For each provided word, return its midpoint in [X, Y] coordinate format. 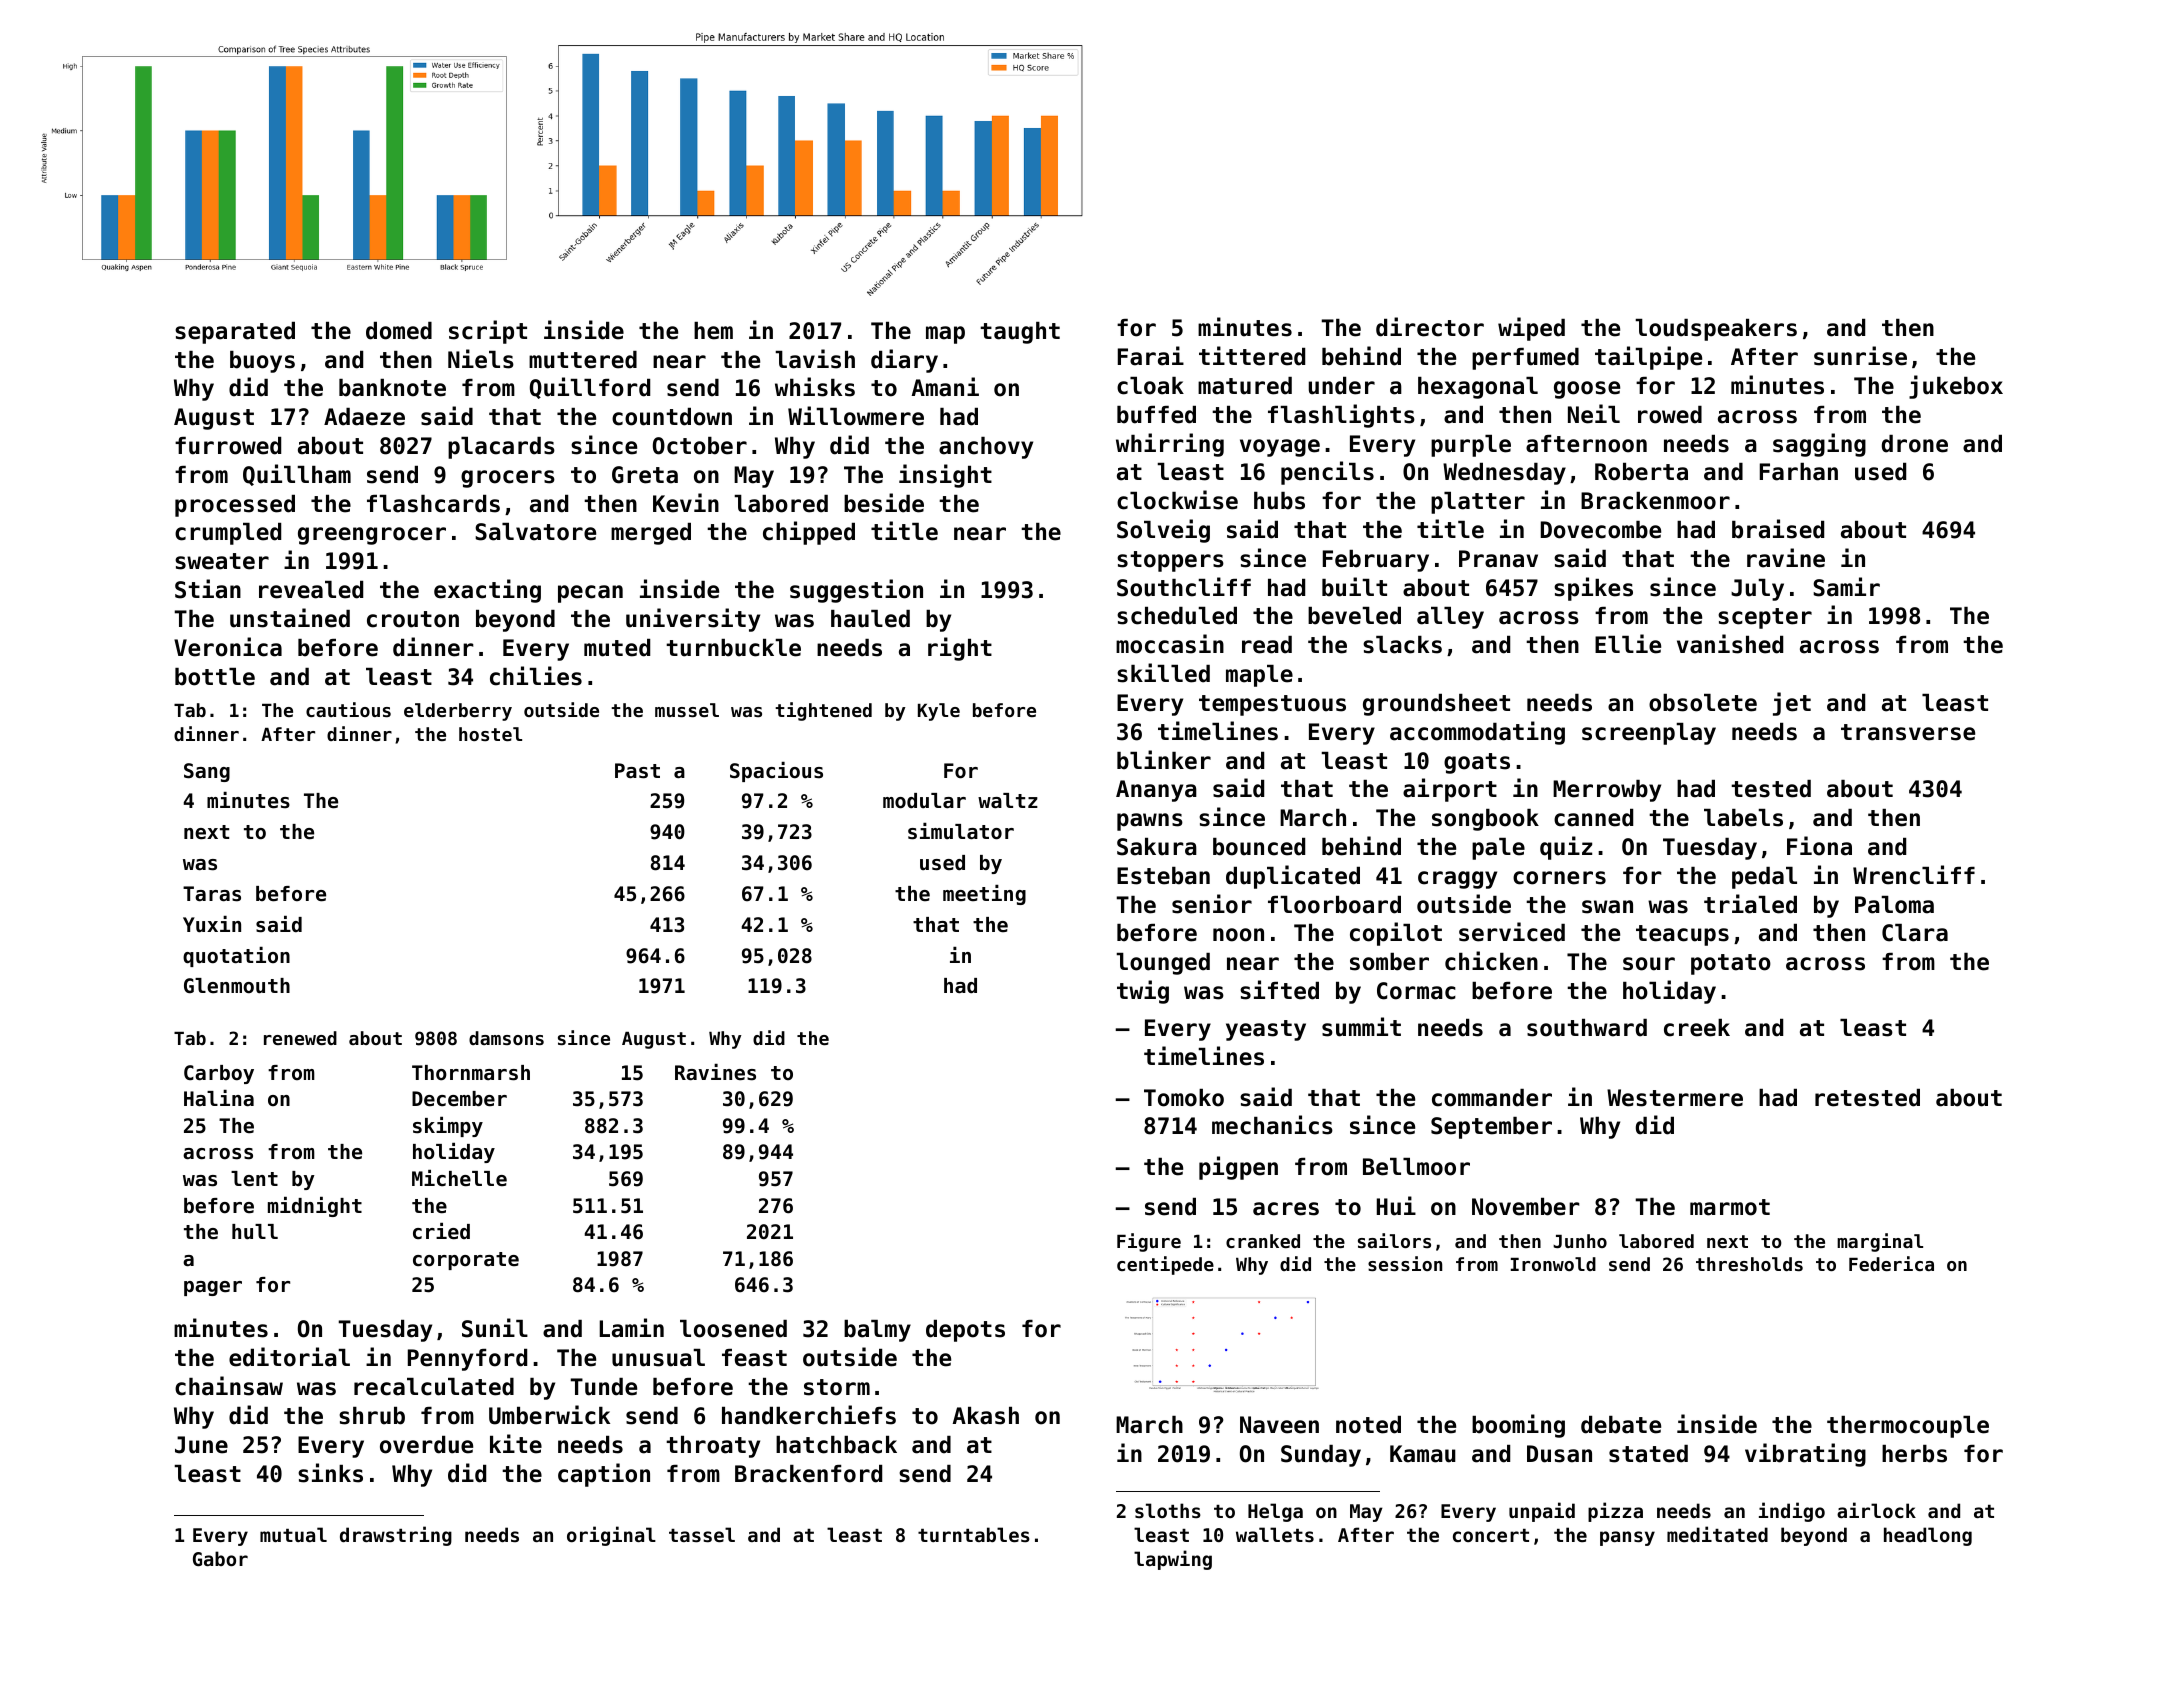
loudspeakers [1716, 330]
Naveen [1279, 1425]
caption [604, 1475]
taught [1020, 333]
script [488, 332]
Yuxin [212, 924]
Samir [1846, 587]
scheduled [1177, 616]
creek [1697, 1028]
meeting [984, 895]
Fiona [1819, 846]
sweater [222, 561]
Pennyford [467, 1360]
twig [1143, 992]
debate [1621, 1425]
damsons [506, 1038]
